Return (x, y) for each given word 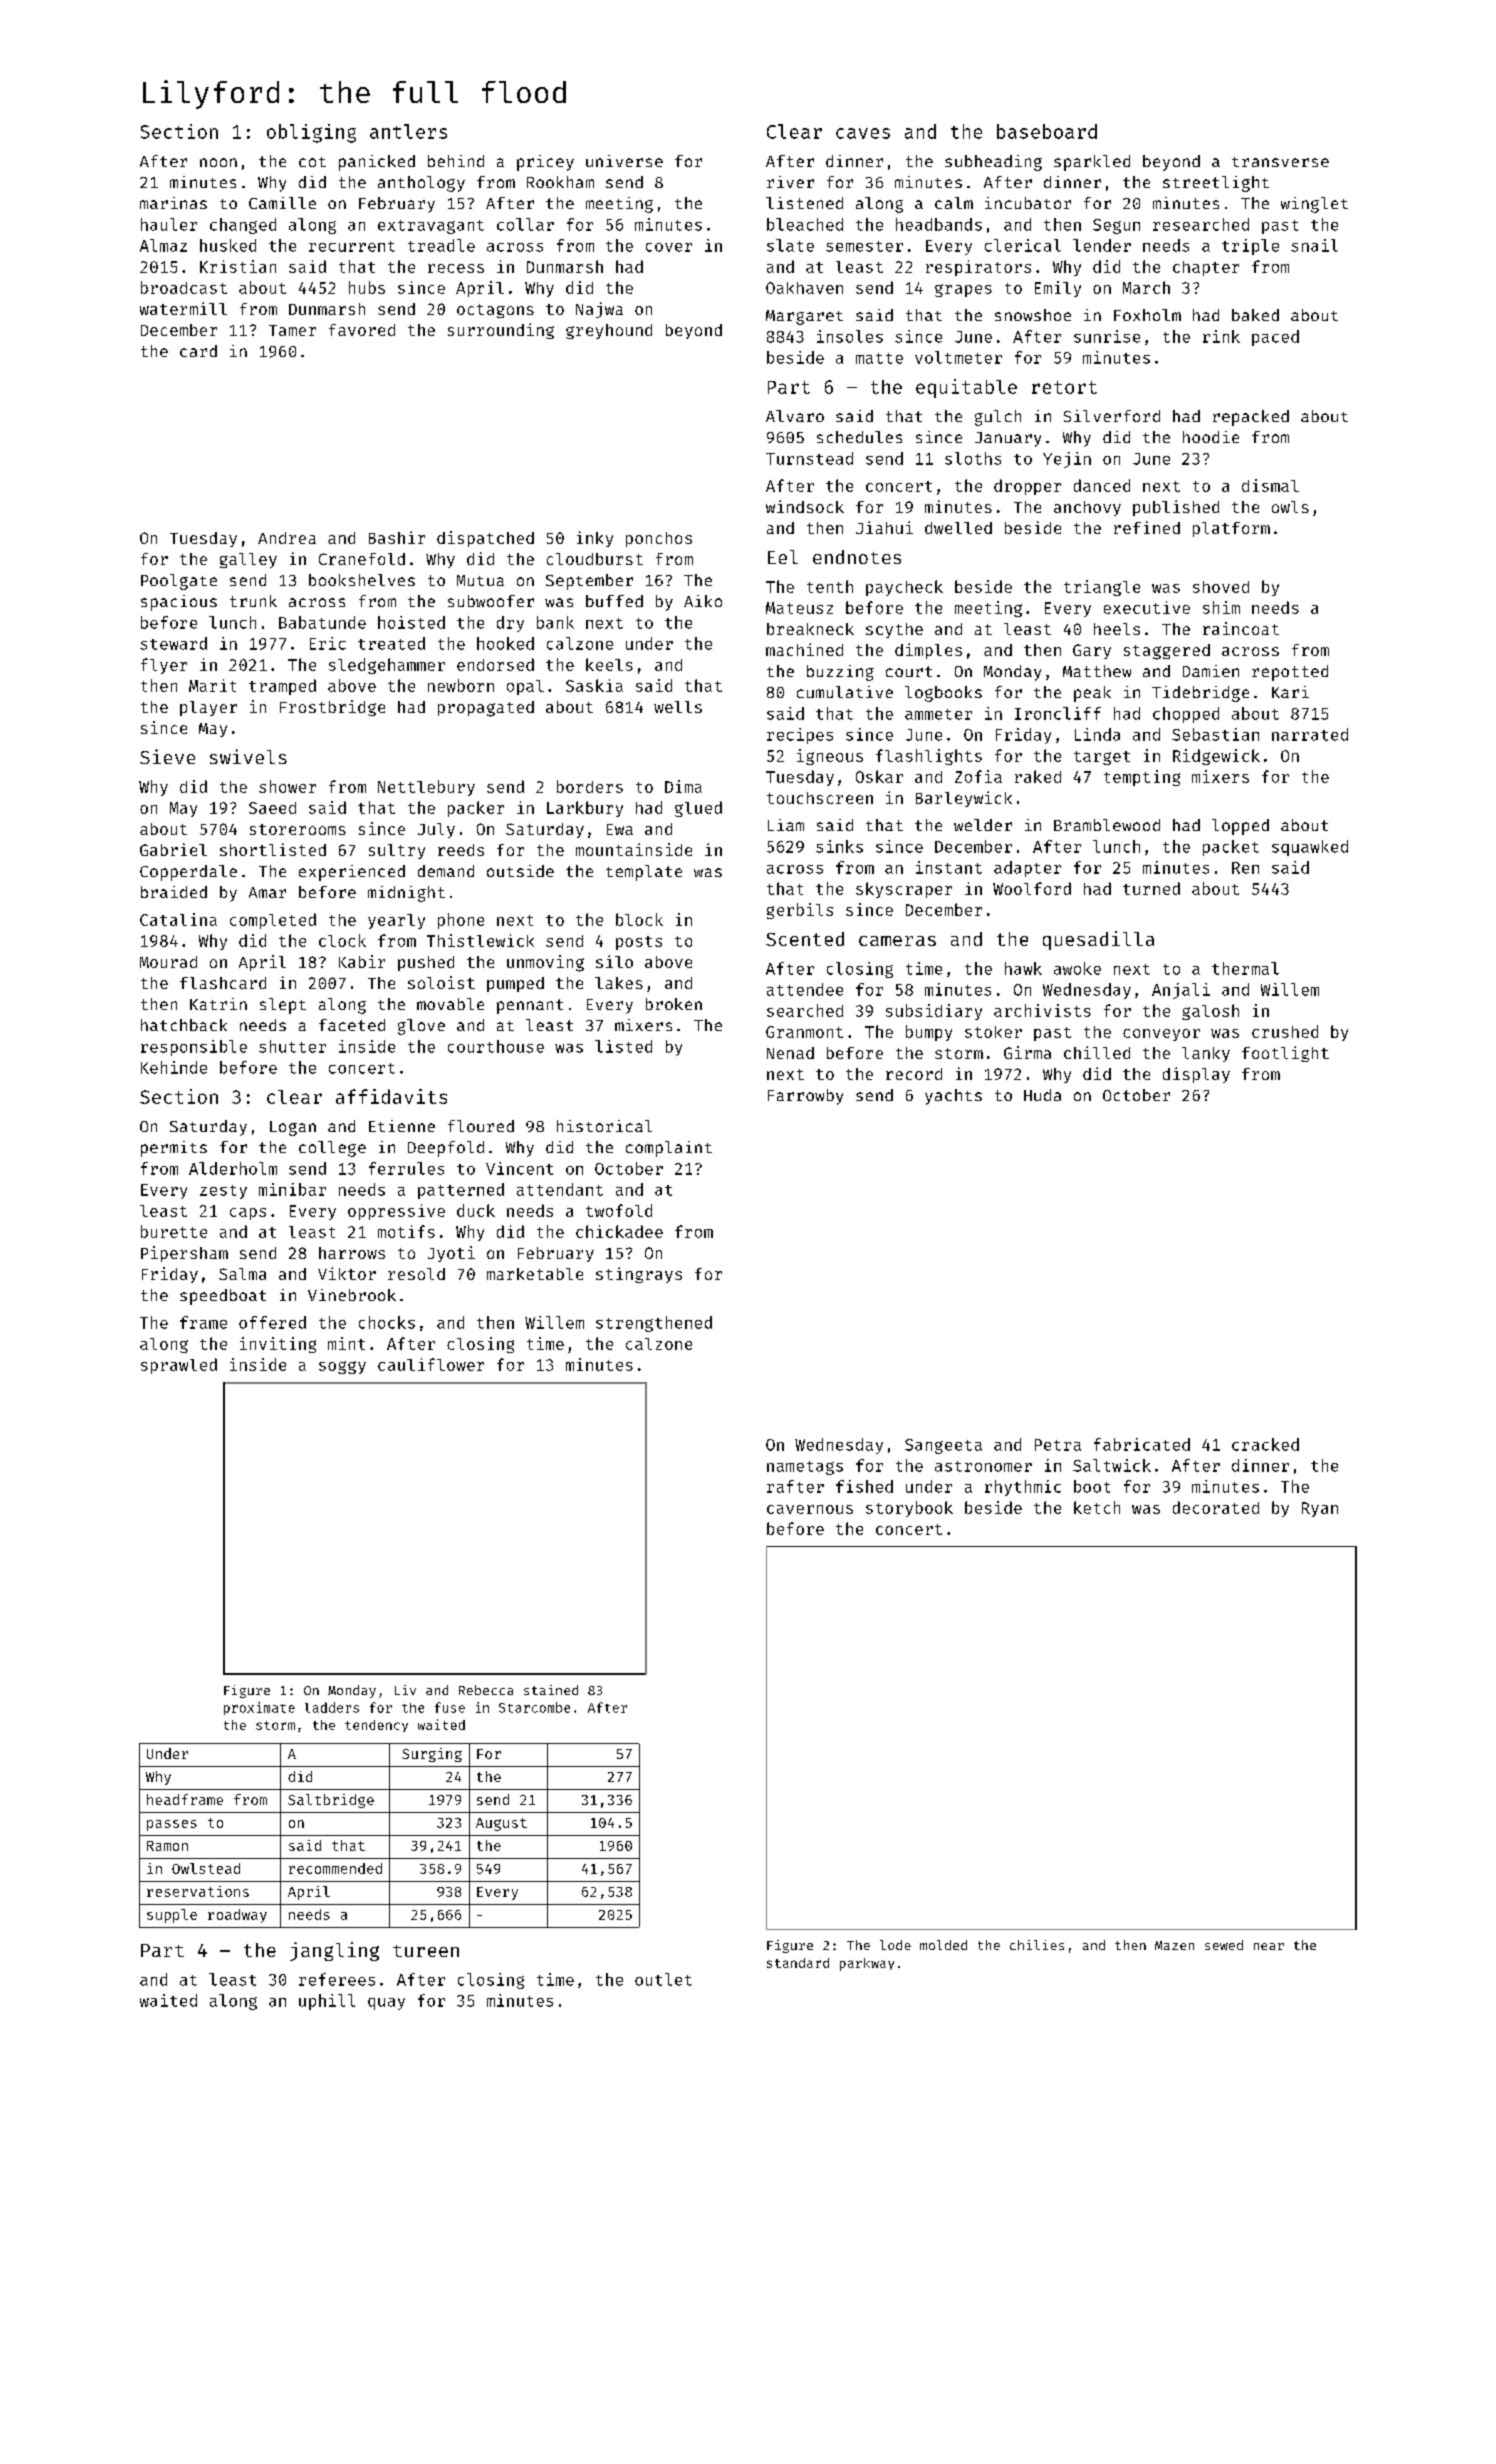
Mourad (168, 962)
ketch (1097, 1507)
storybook (909, 1509)
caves (863, 133)
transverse (1280, 162)
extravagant (431, 227)
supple (172, 1916)
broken (674, 1004)
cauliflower (431, 1364)
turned (1151, 888)
